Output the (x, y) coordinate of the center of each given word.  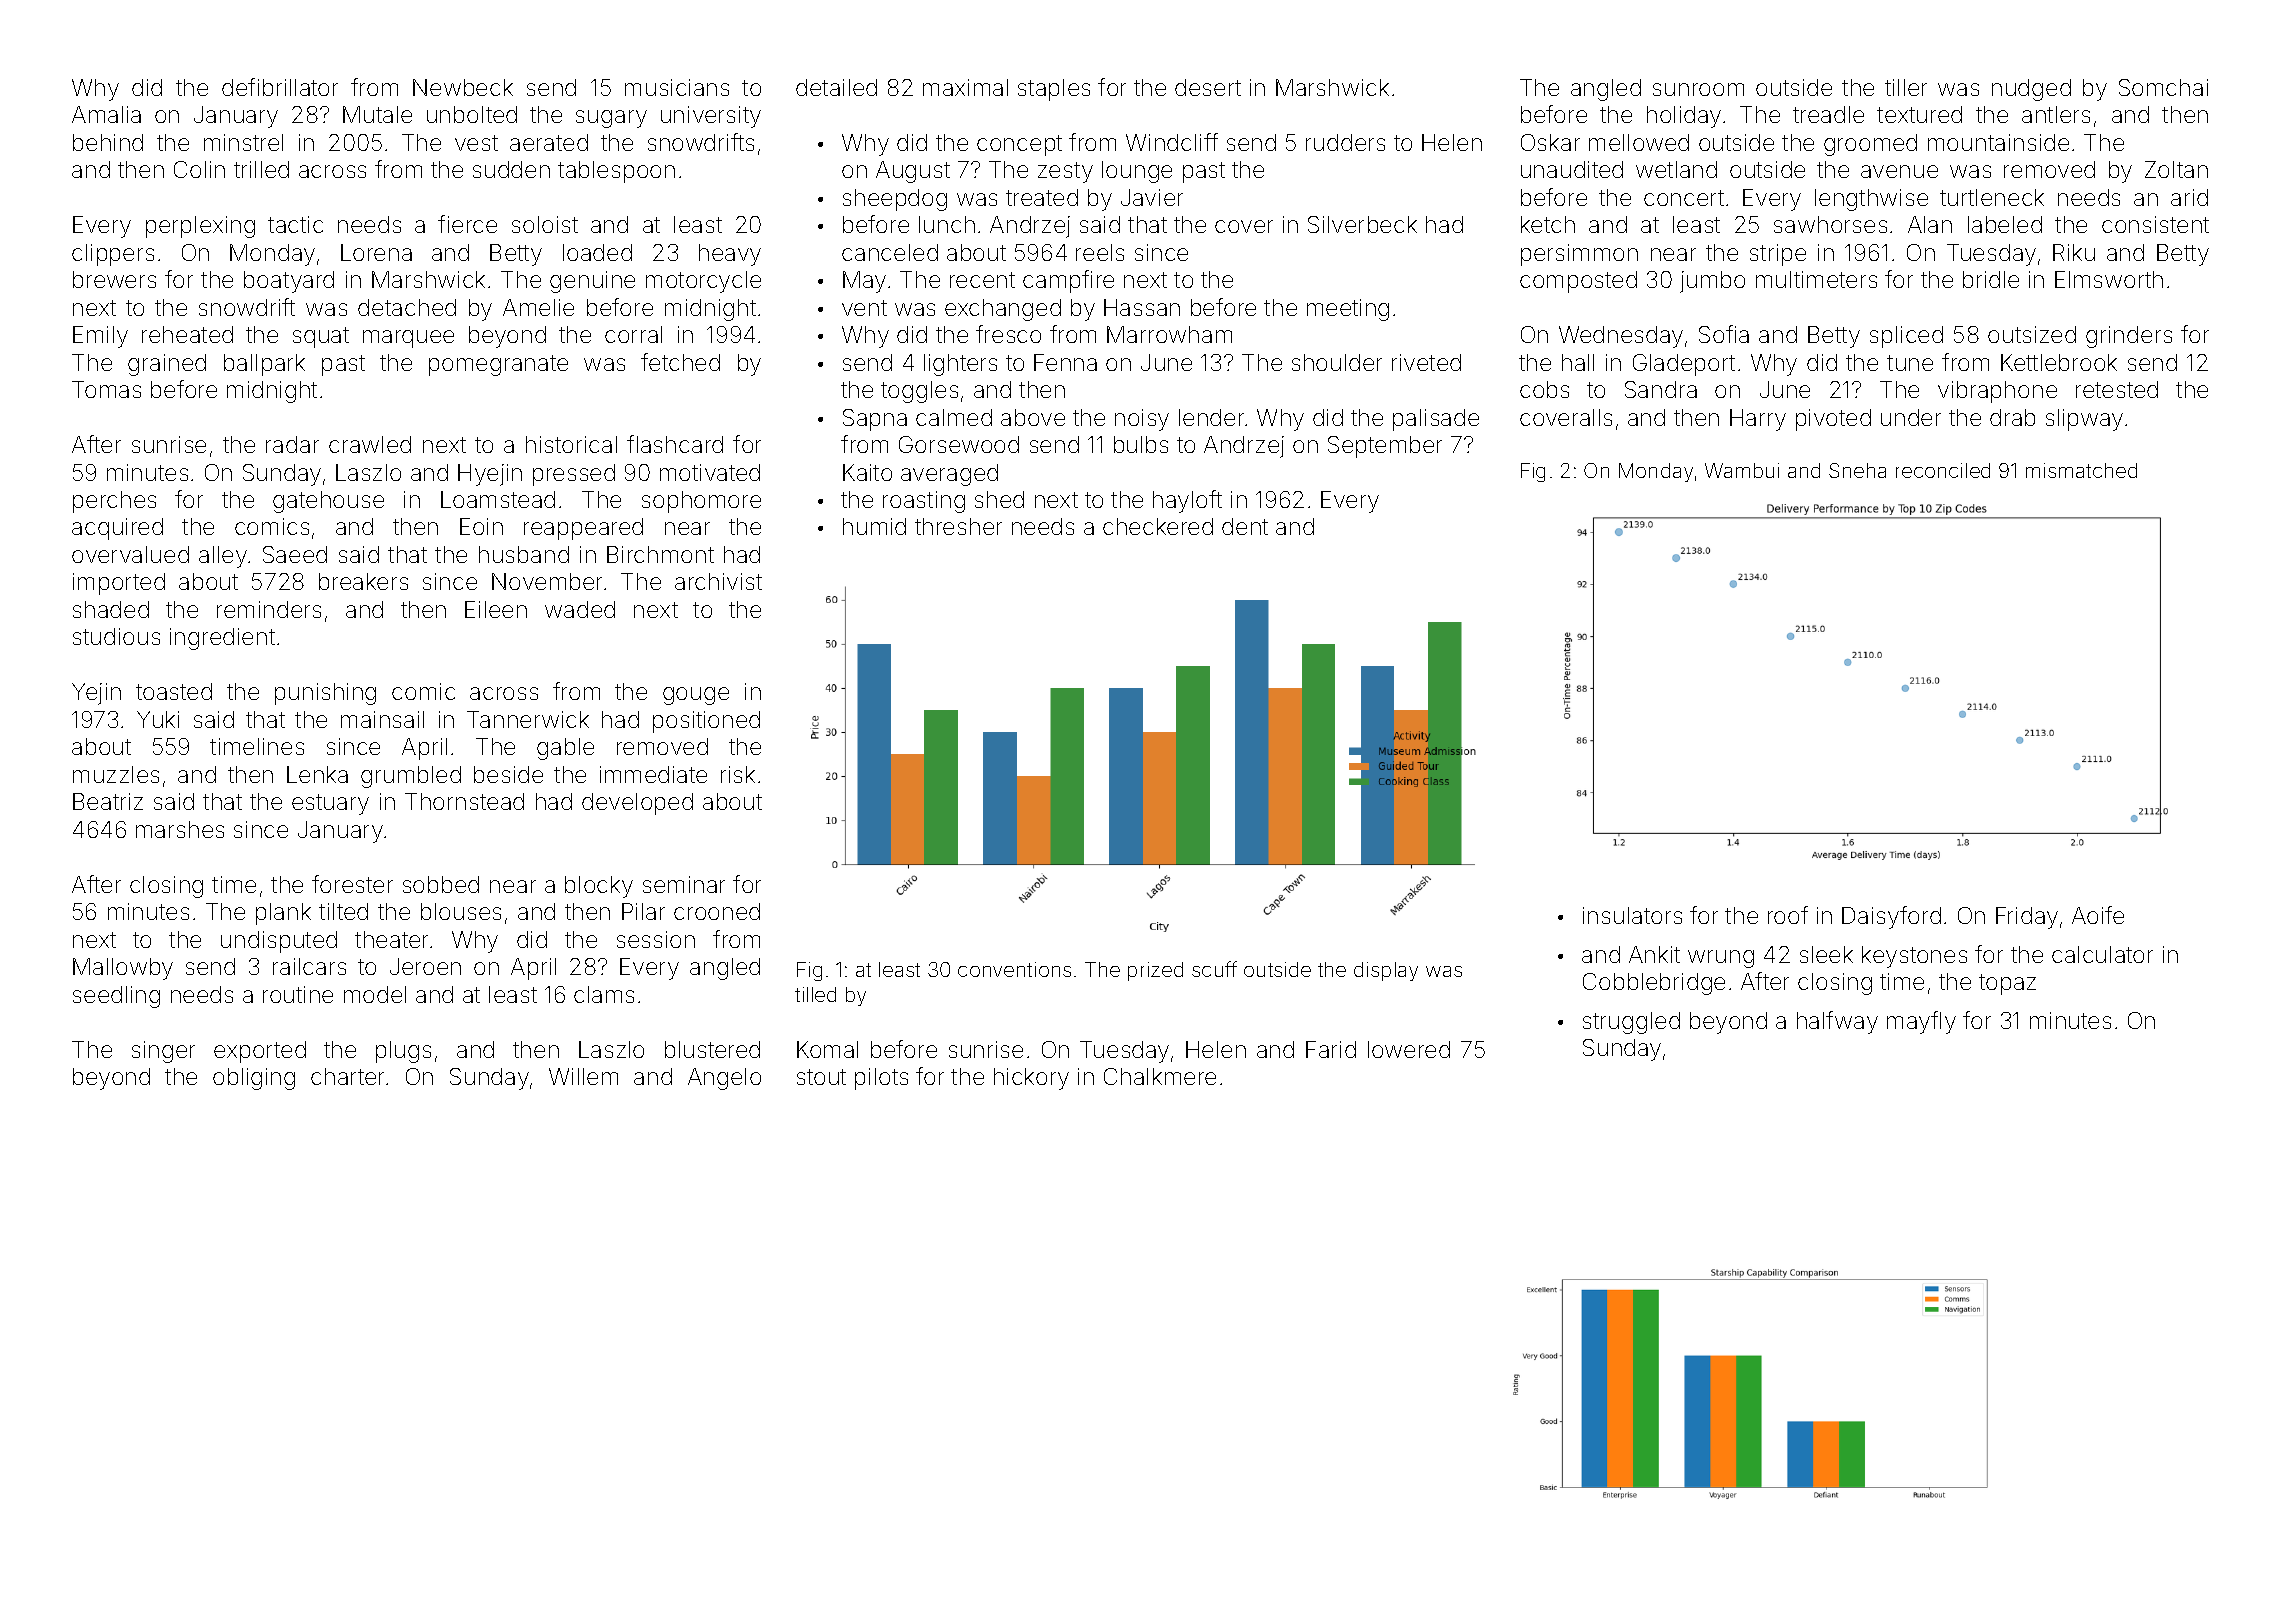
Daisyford (1891, 917)
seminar (684, 884)
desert (1208, 87)
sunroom (1698, 89)
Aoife (2098, 915)
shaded (111, 609)
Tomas (106, 389)
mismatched (2081, 470)
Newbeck (463, 87)
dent (1245, 526)
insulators (1632, 915)
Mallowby (123, 969)
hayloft (1187, 501)
